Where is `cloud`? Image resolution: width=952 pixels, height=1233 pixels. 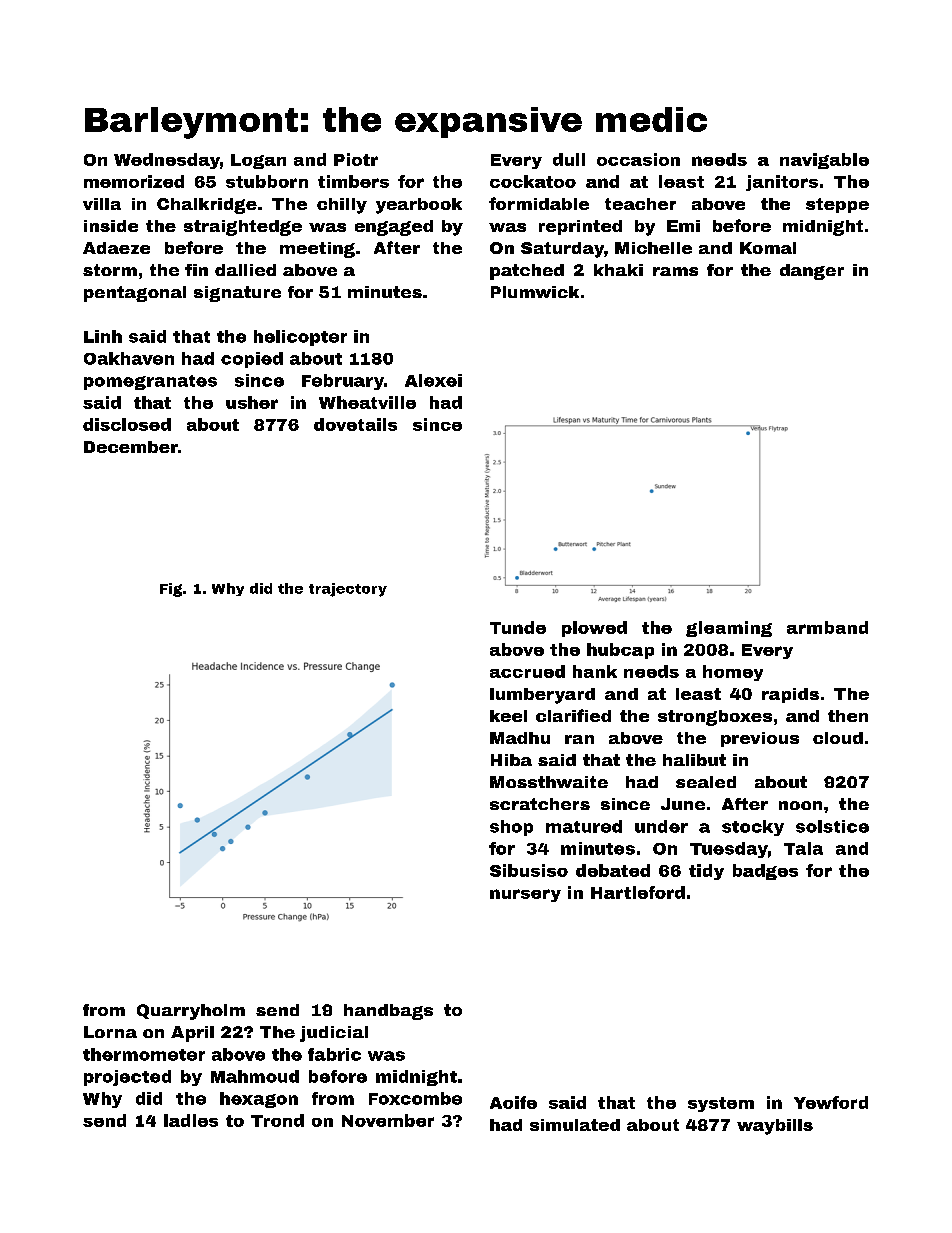
cloud is located at coordinates (838, 738).
